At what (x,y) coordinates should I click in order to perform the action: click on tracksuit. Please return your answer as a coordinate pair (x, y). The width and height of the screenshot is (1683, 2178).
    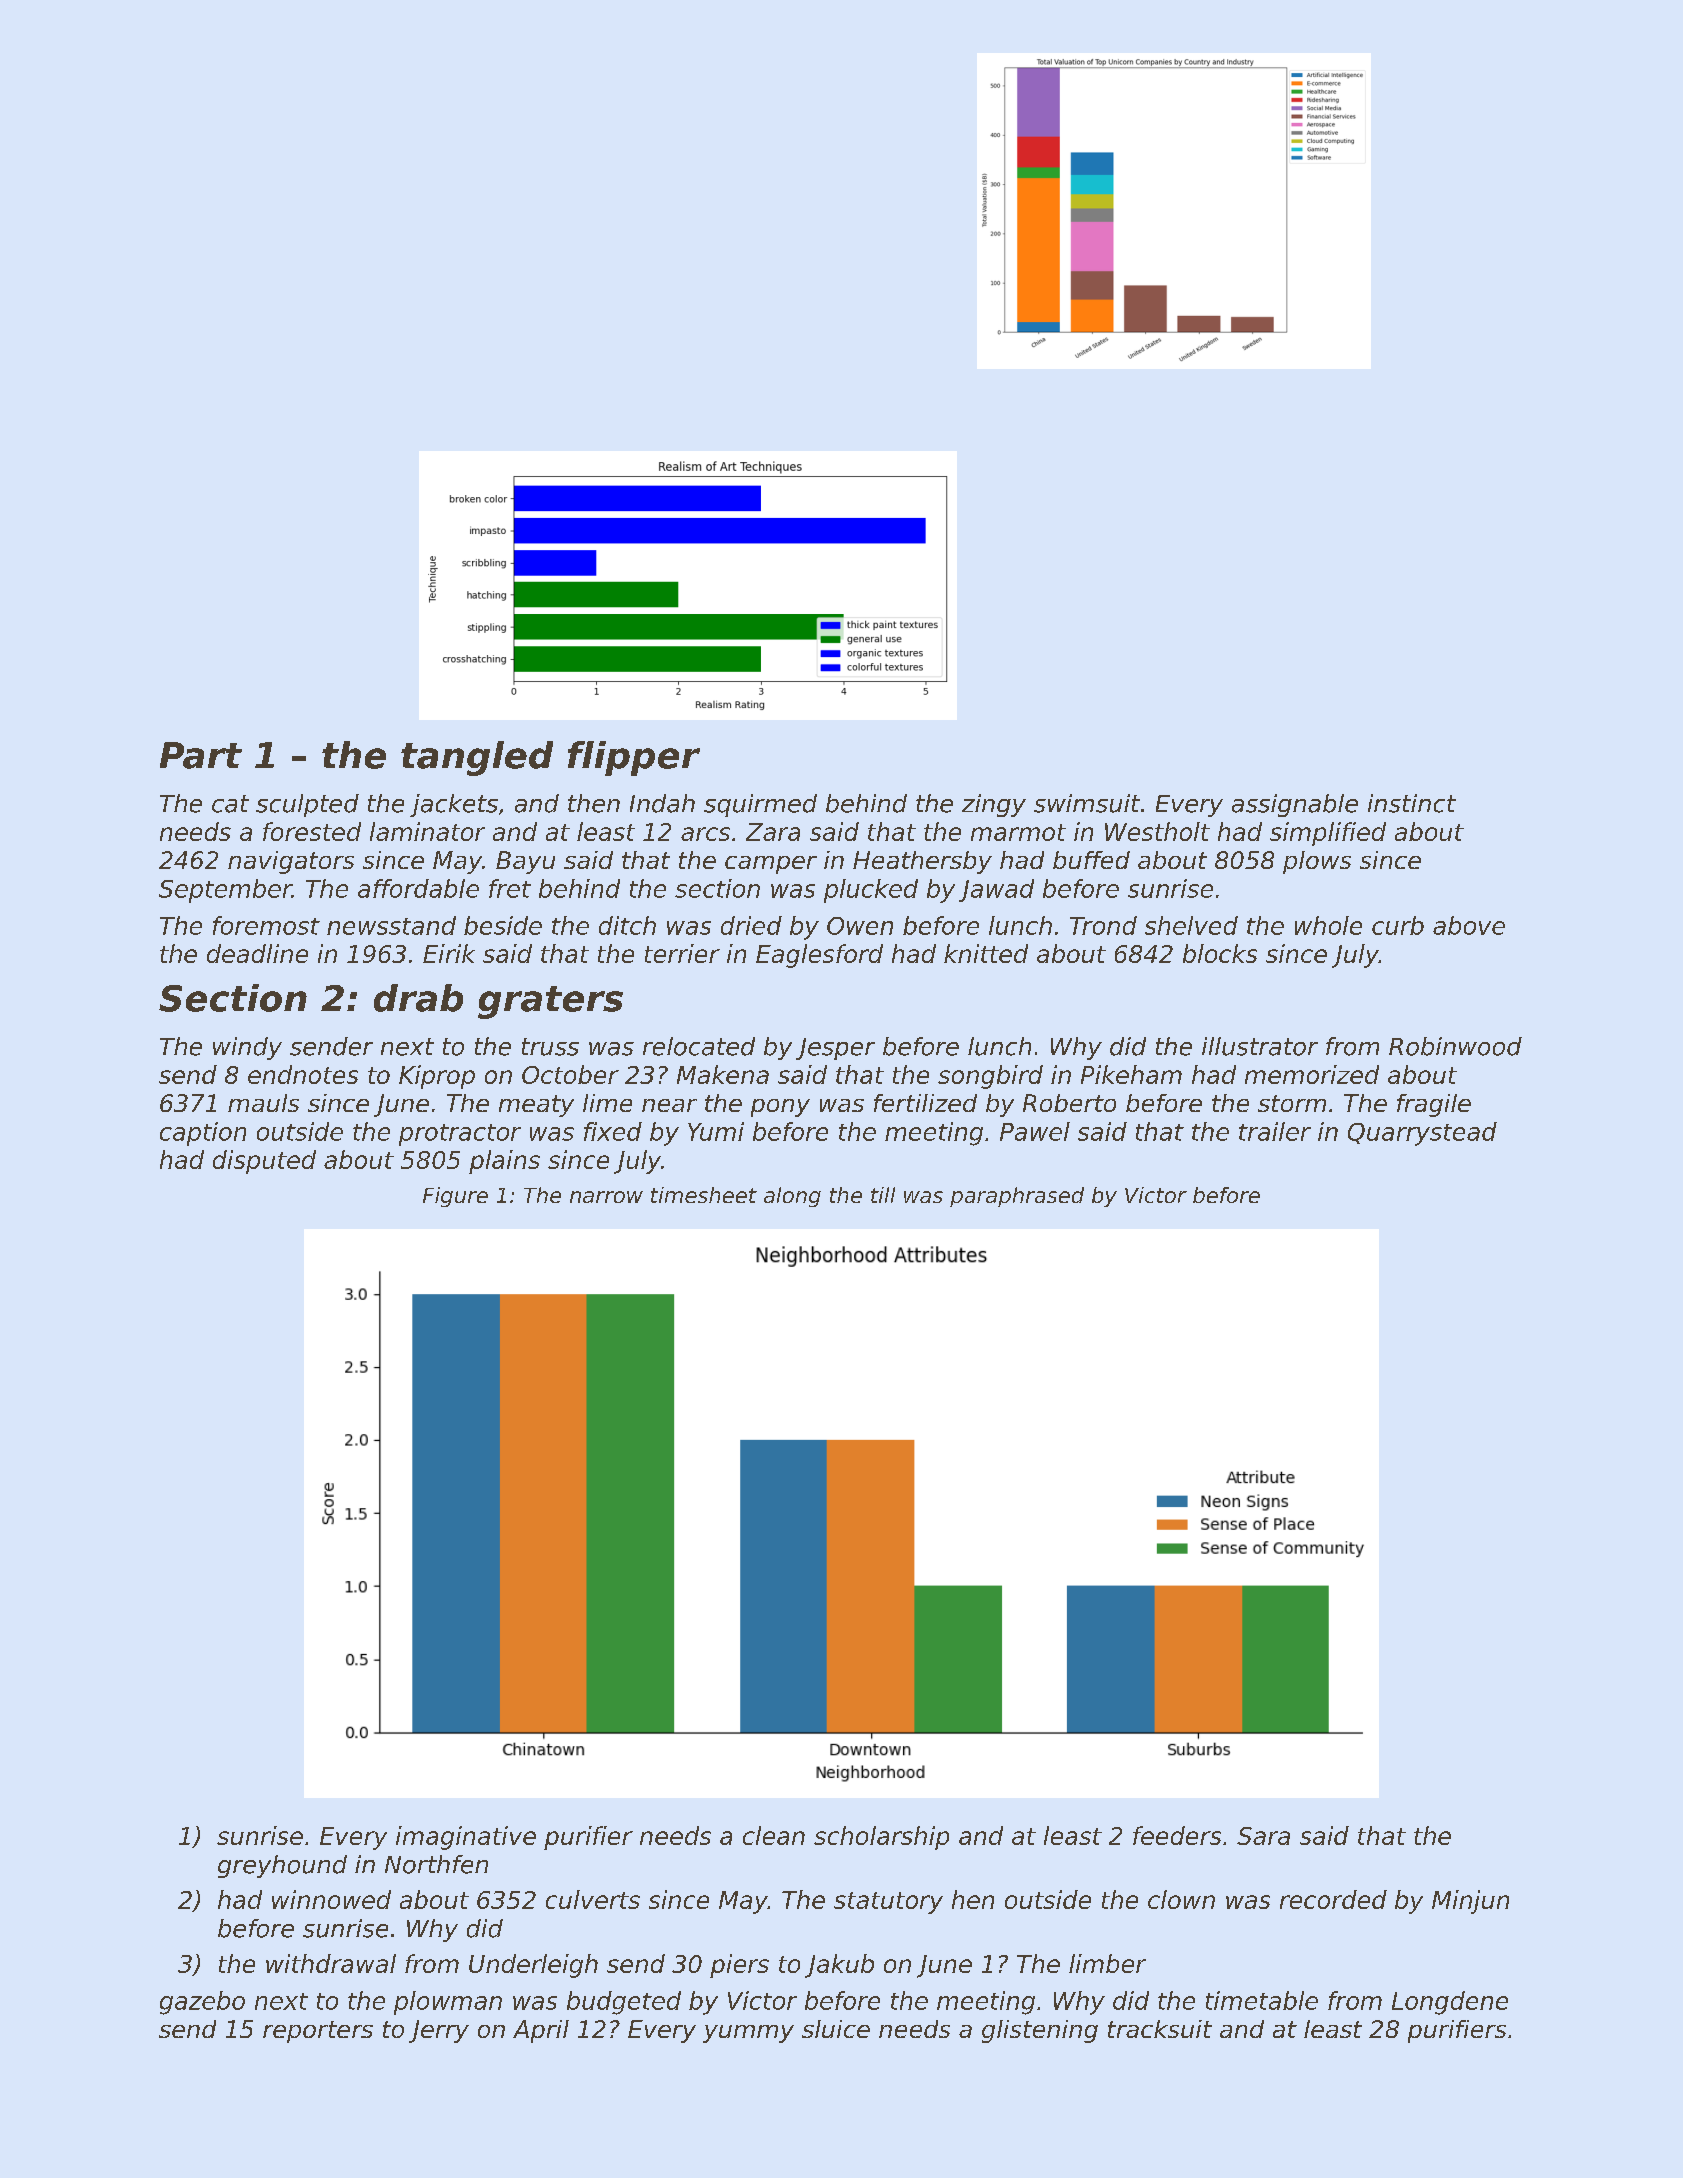
    Looking at the image, I should click on (1160, 2029).
